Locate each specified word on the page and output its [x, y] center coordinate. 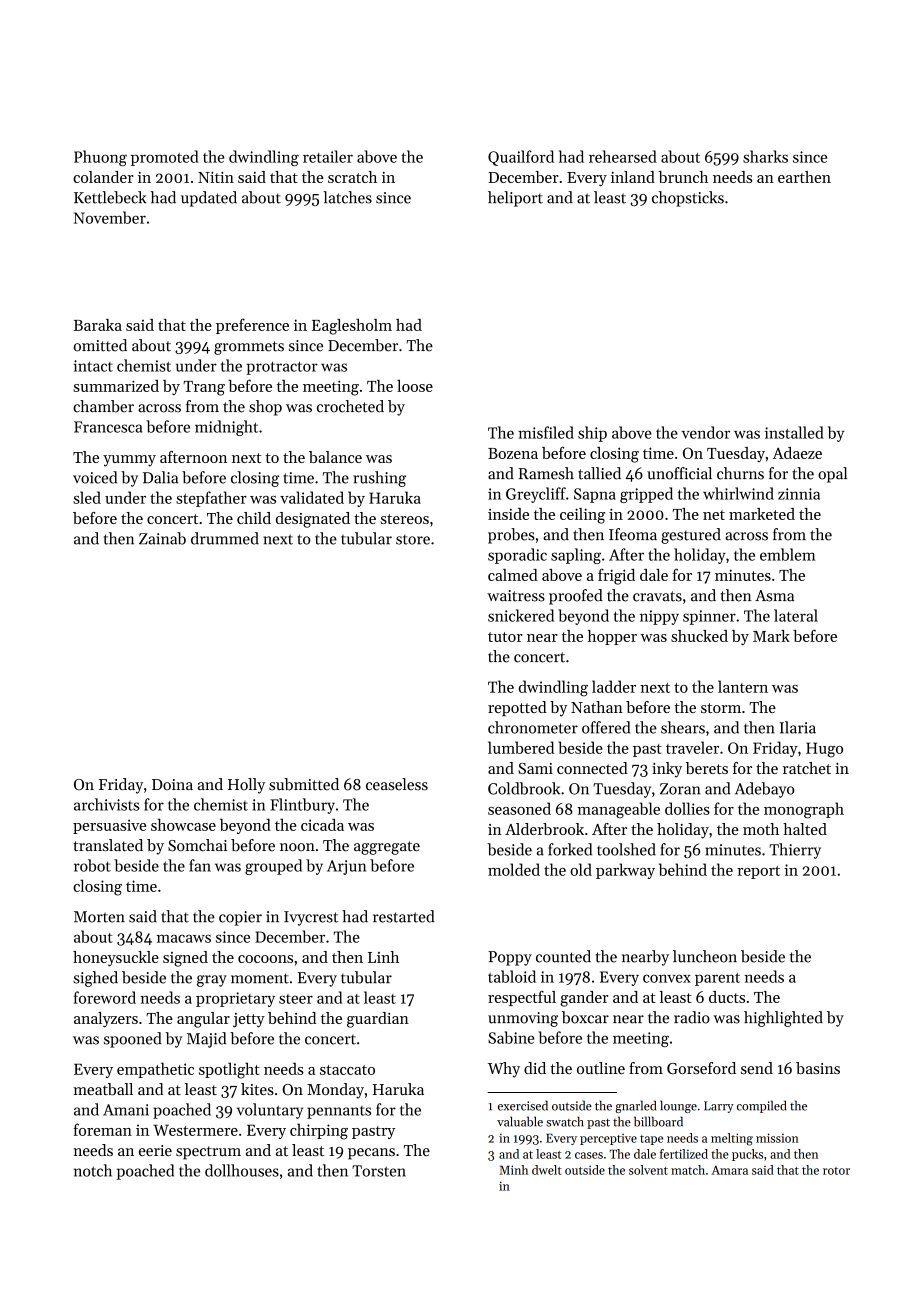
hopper [612, 637]
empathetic [155, 1070]
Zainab [162, 538]
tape [651, 1140]
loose [415, 386]
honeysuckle [116, 959]
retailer [328, 156]
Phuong [100, 158]
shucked [699, 636]
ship [592, 434]
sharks [765, 156]
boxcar [585, 1017]
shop [265, 408]
